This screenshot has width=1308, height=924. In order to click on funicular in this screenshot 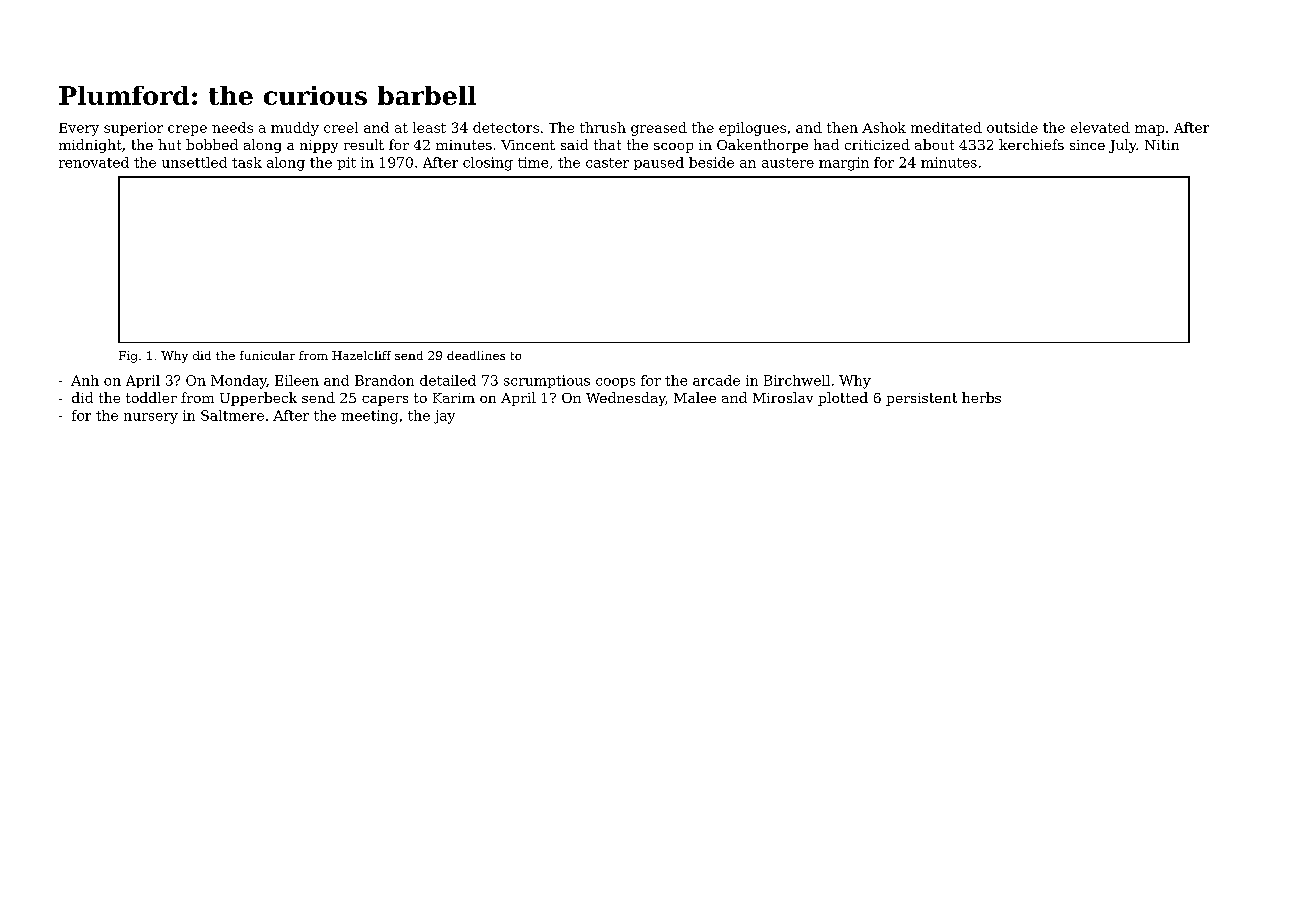, I will do `click(267, 355)`.
